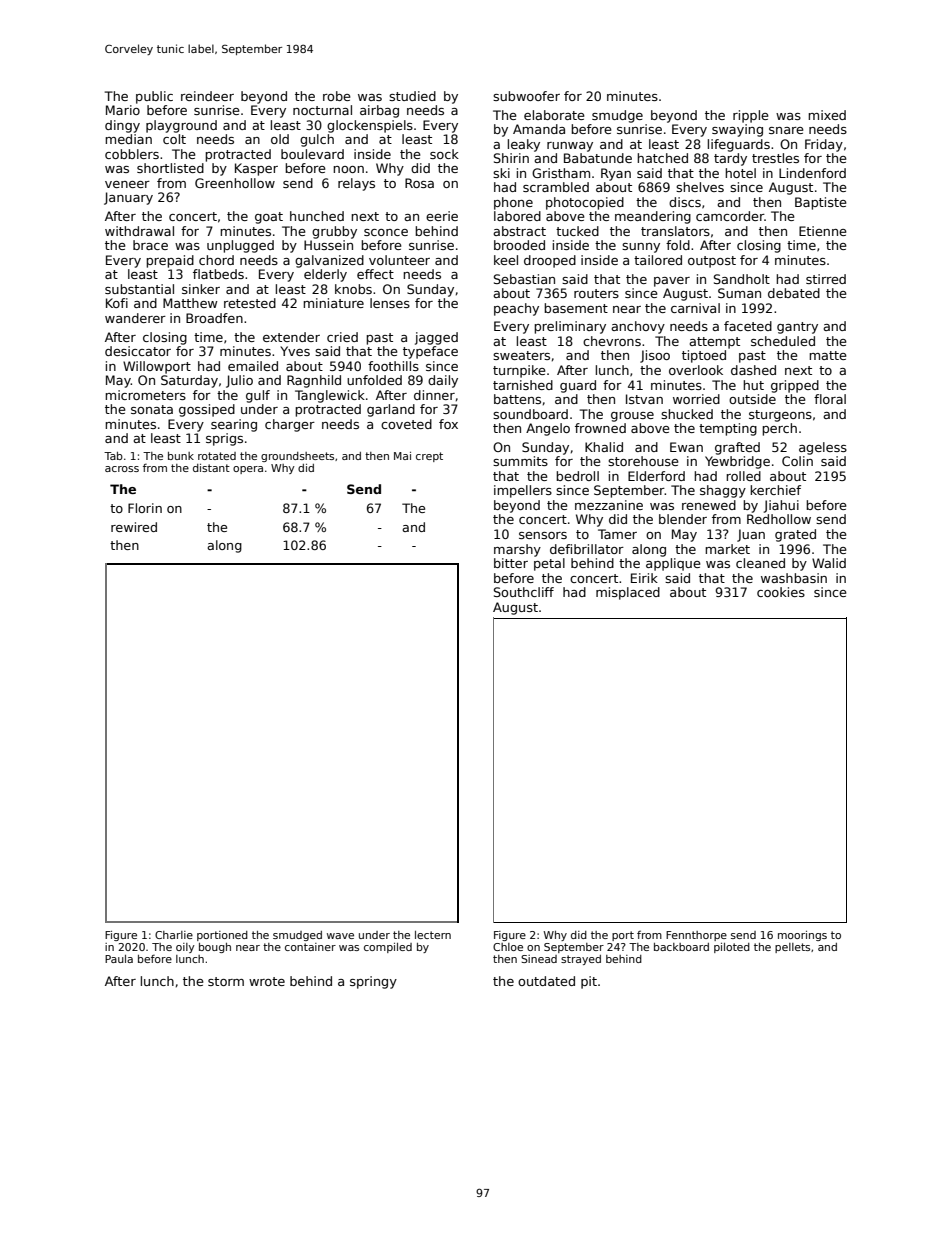  I want to click on swaying, so click(737, 130).
